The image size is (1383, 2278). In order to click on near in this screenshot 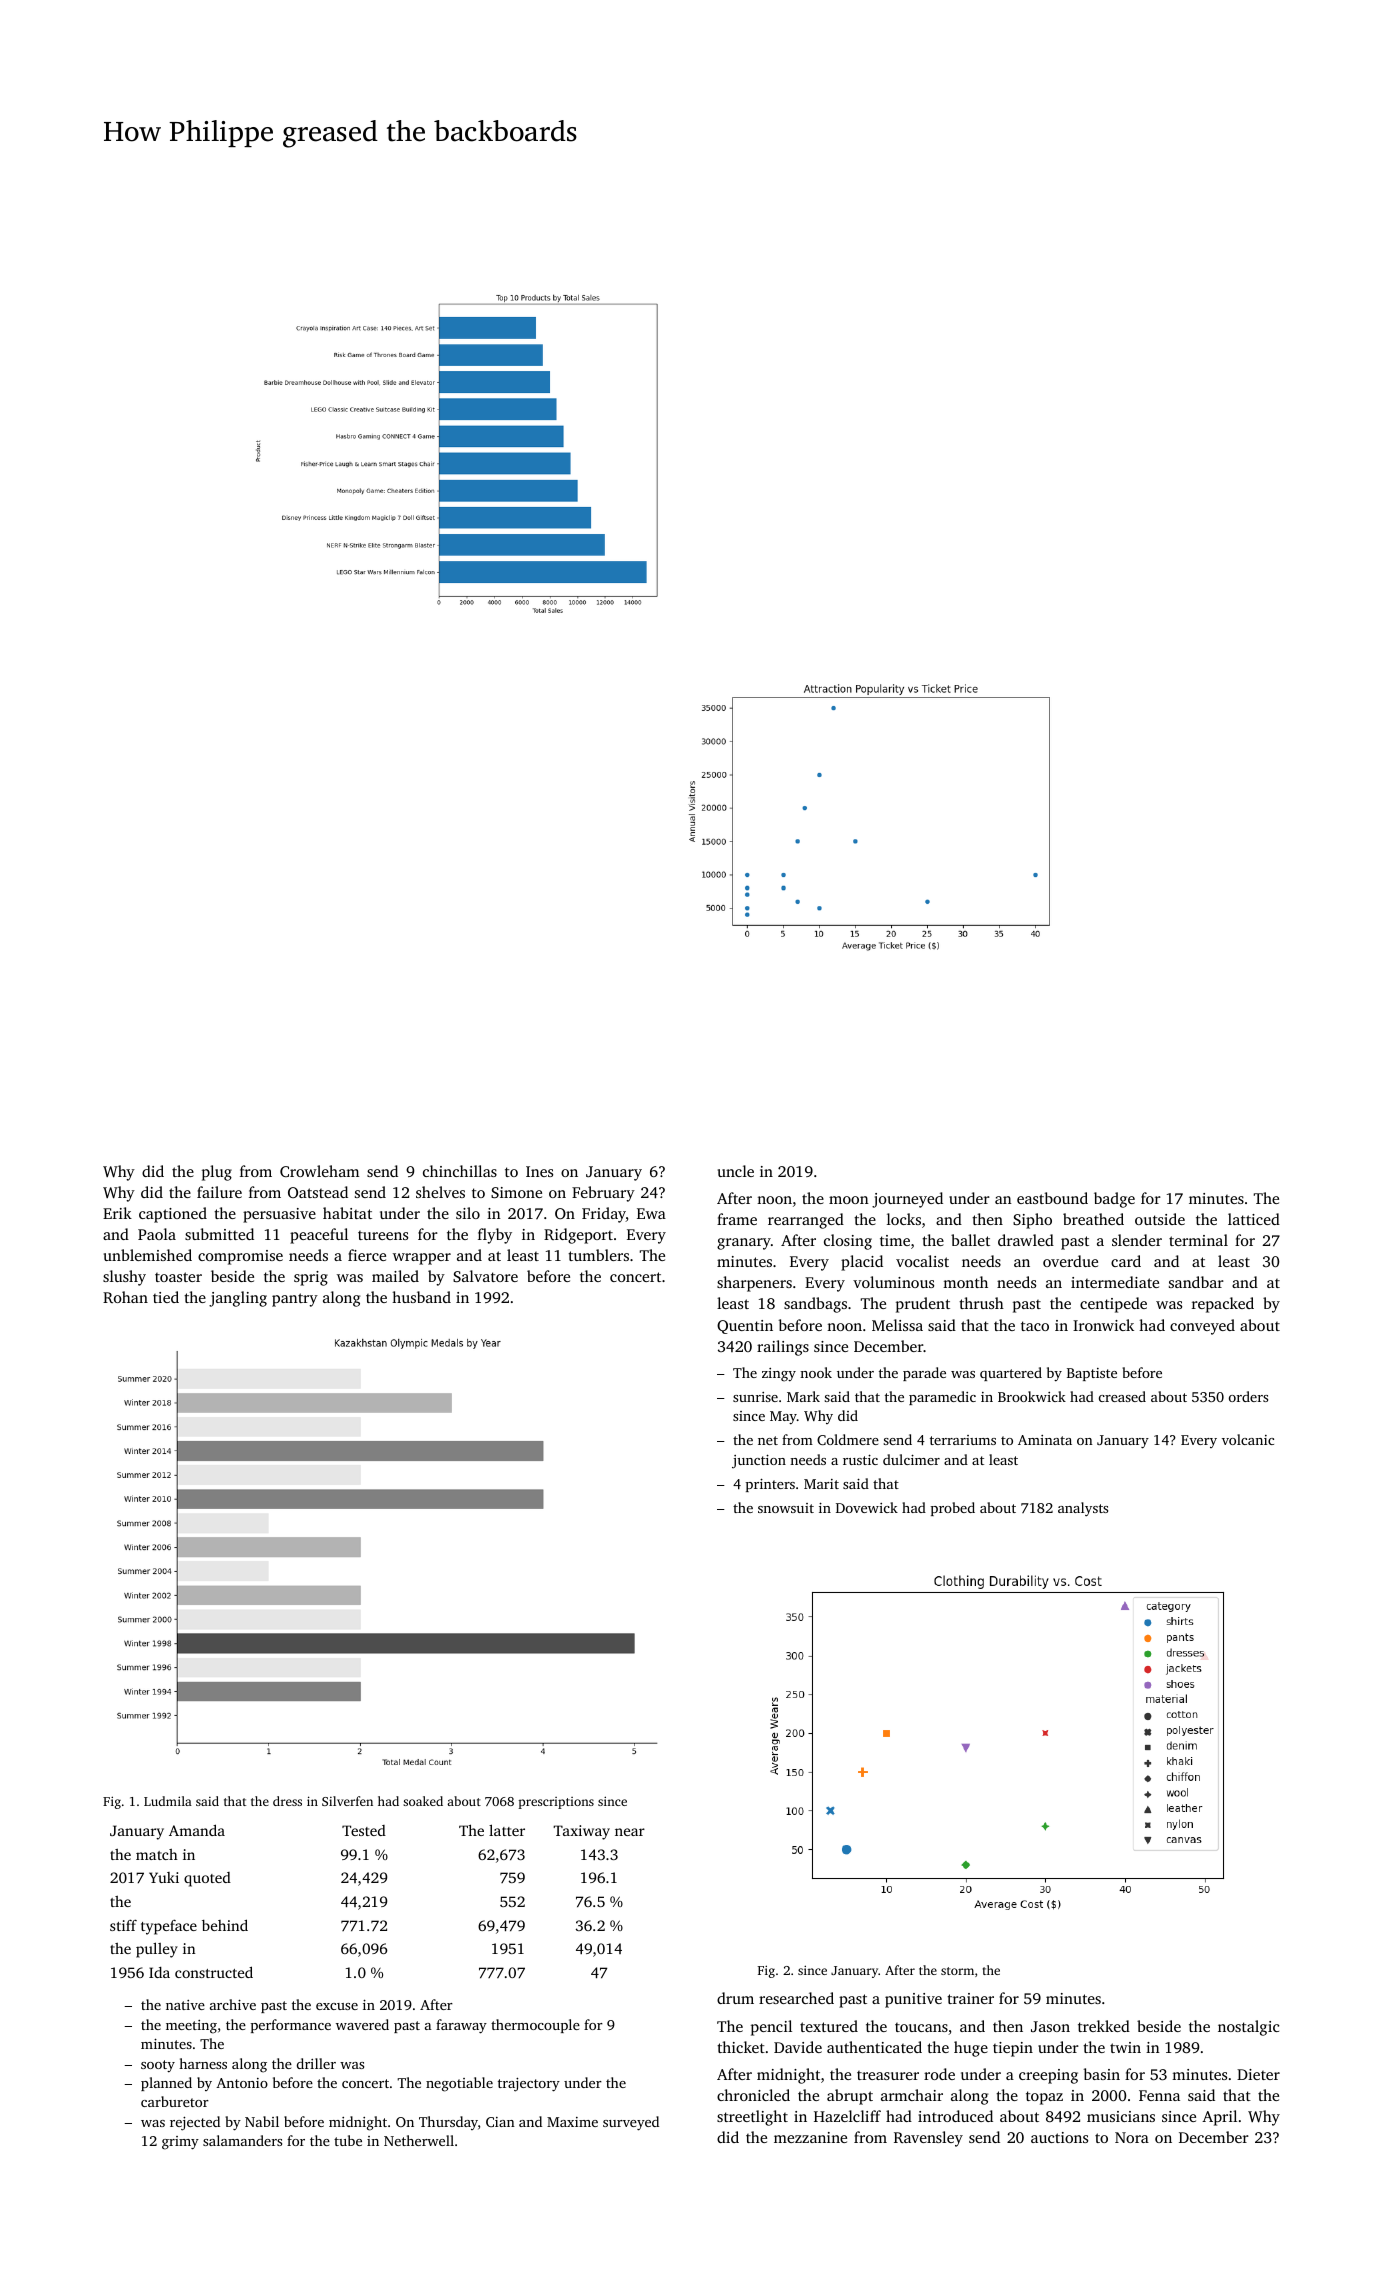, I will do `click(630, 1832)`.
